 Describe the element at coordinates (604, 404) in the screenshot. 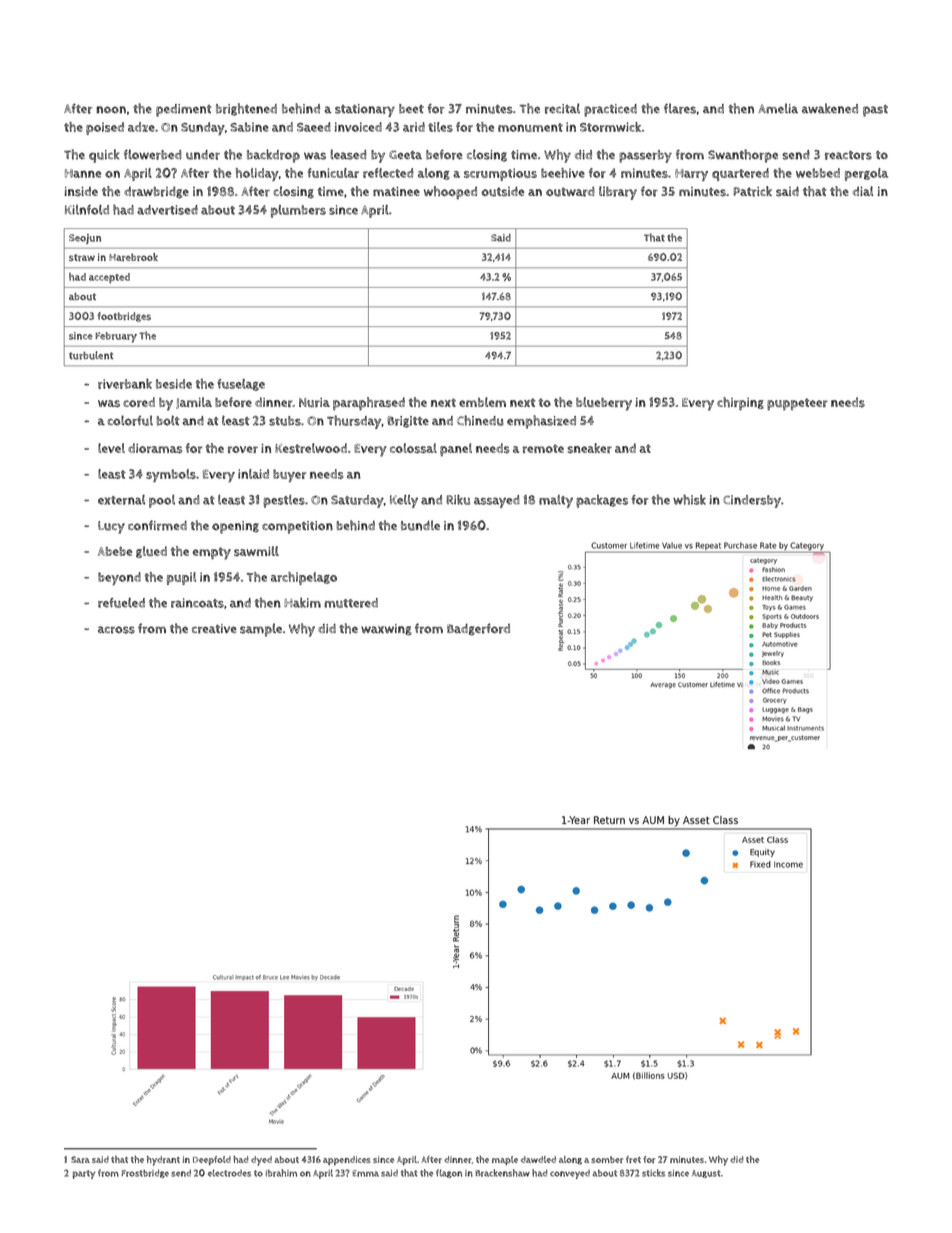

I see `blueberry` at that location.
